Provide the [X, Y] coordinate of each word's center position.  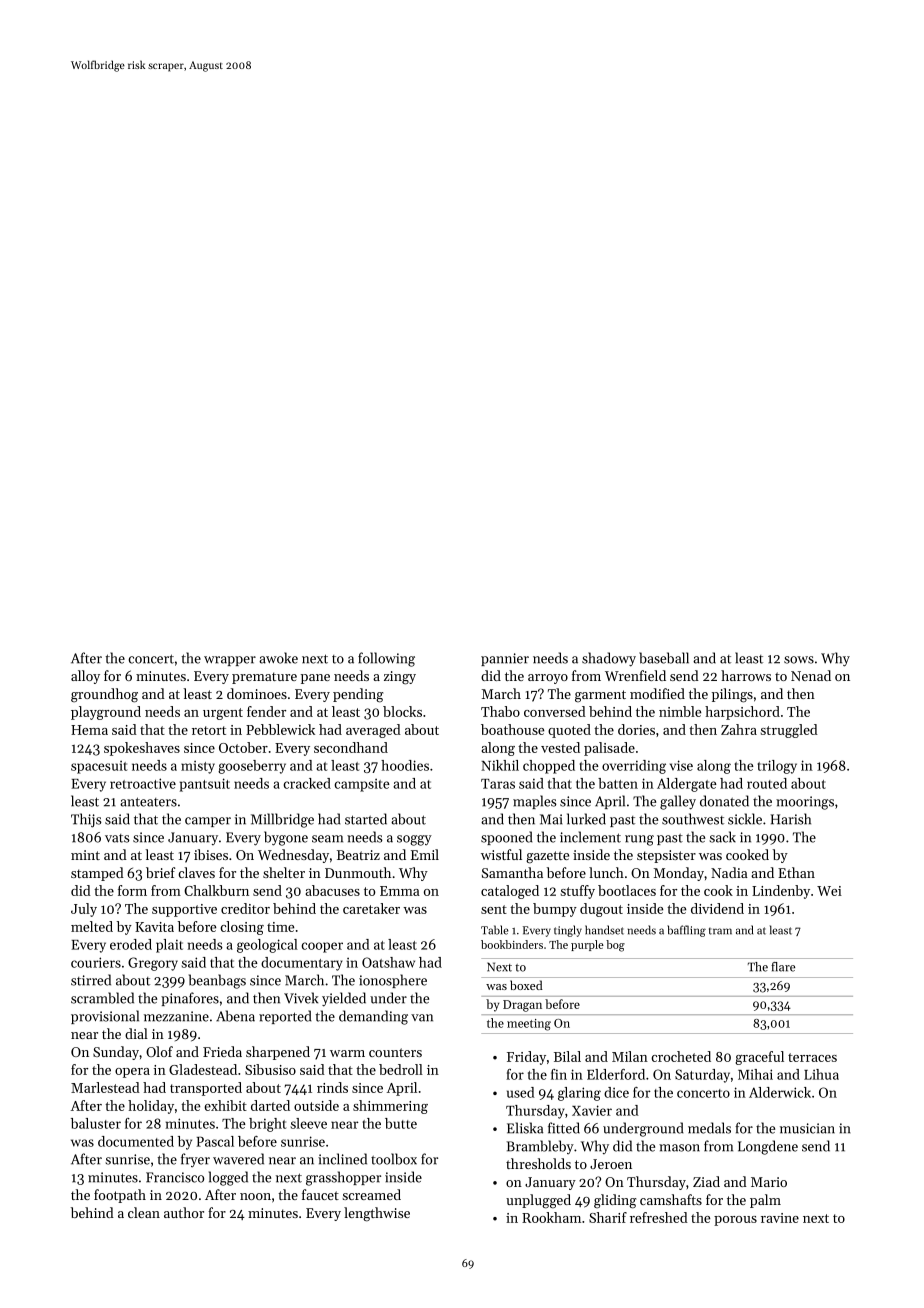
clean [144, 1212]
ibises [211, 854]
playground [106, 713]
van [422, 1018]
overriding [634, 767]
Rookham [551, 1217]
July [84, 910]
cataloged [510, 892]
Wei [829, 891]
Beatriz [358, 855]
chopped [549, 767]
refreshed [659, 1217]
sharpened [278, 1053]
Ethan [796, 872]
